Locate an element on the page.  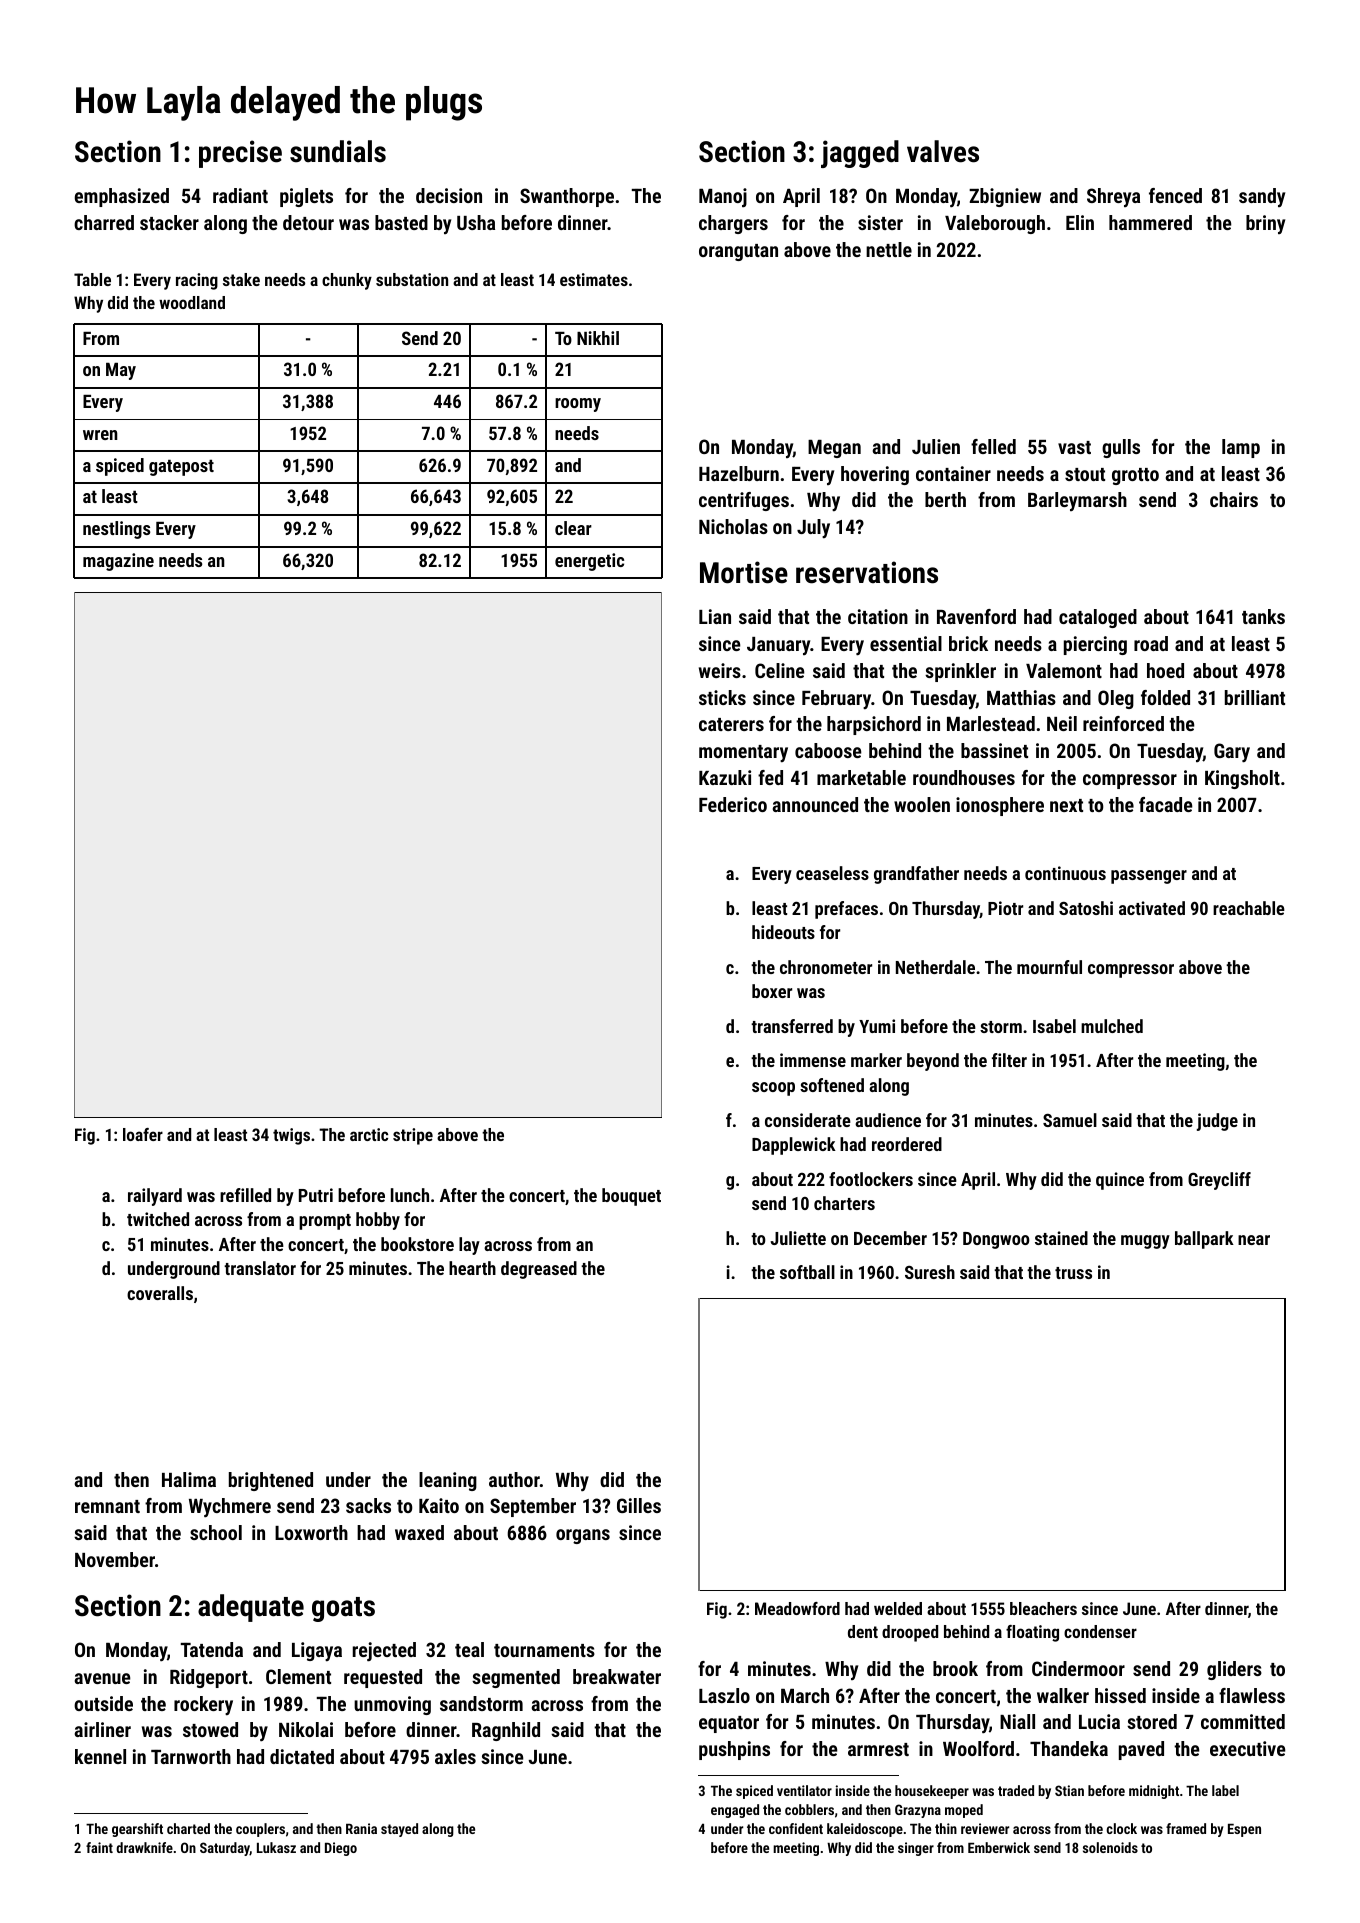
gliders is located at coordinates (1234, 1670).
